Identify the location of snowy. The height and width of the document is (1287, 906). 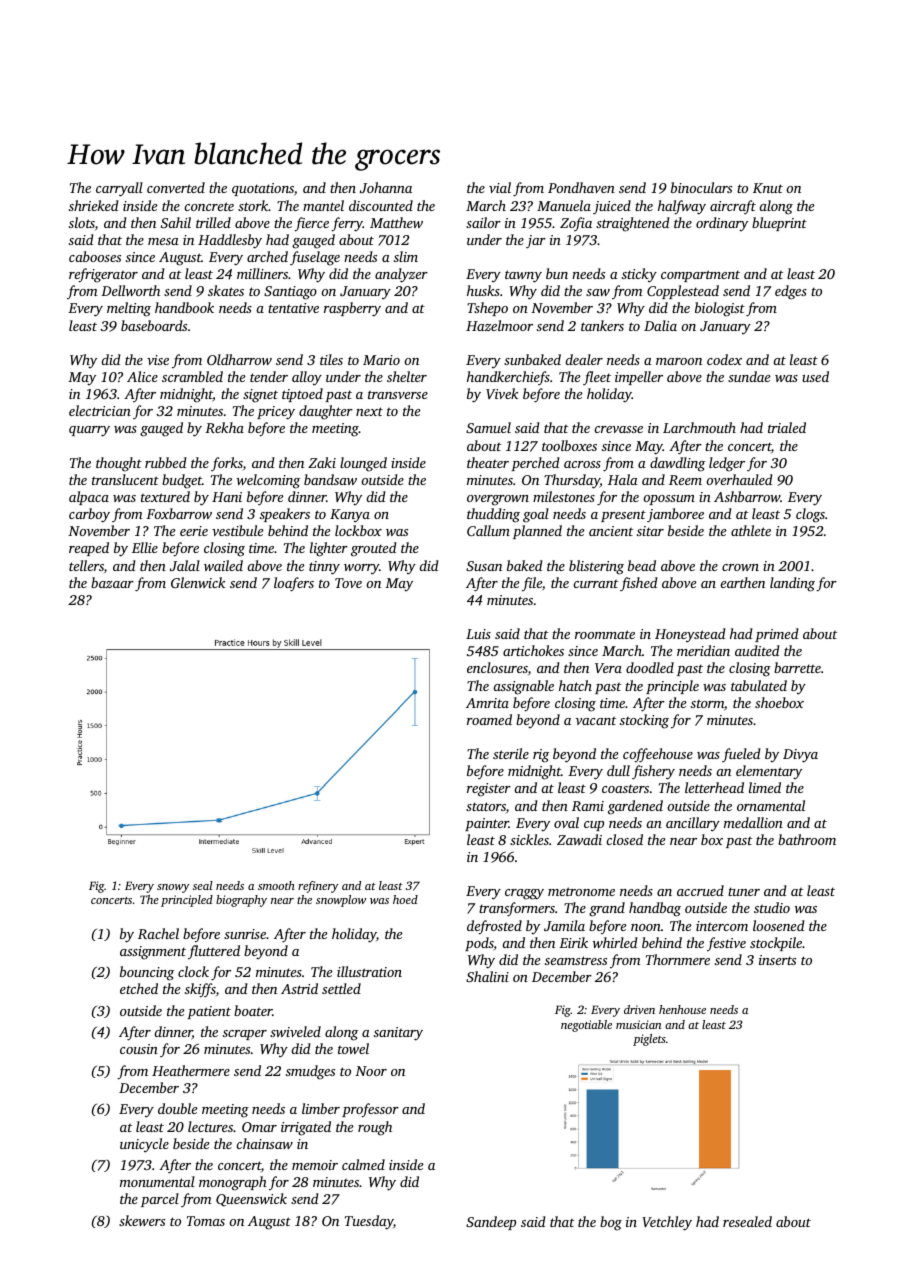
(173, 888).
